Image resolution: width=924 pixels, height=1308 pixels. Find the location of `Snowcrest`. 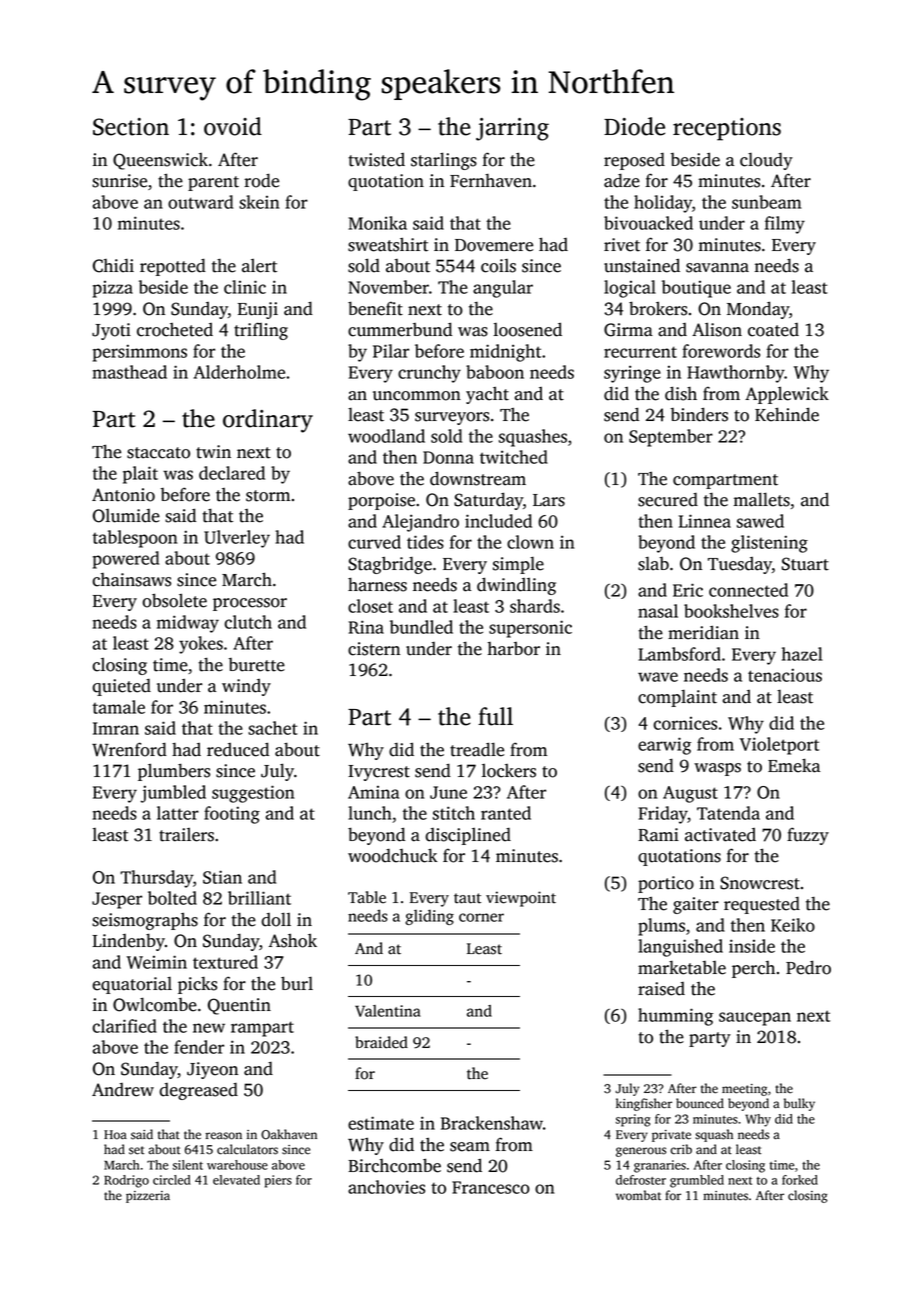

Snowcrest is located at coordinates (760, 883).
